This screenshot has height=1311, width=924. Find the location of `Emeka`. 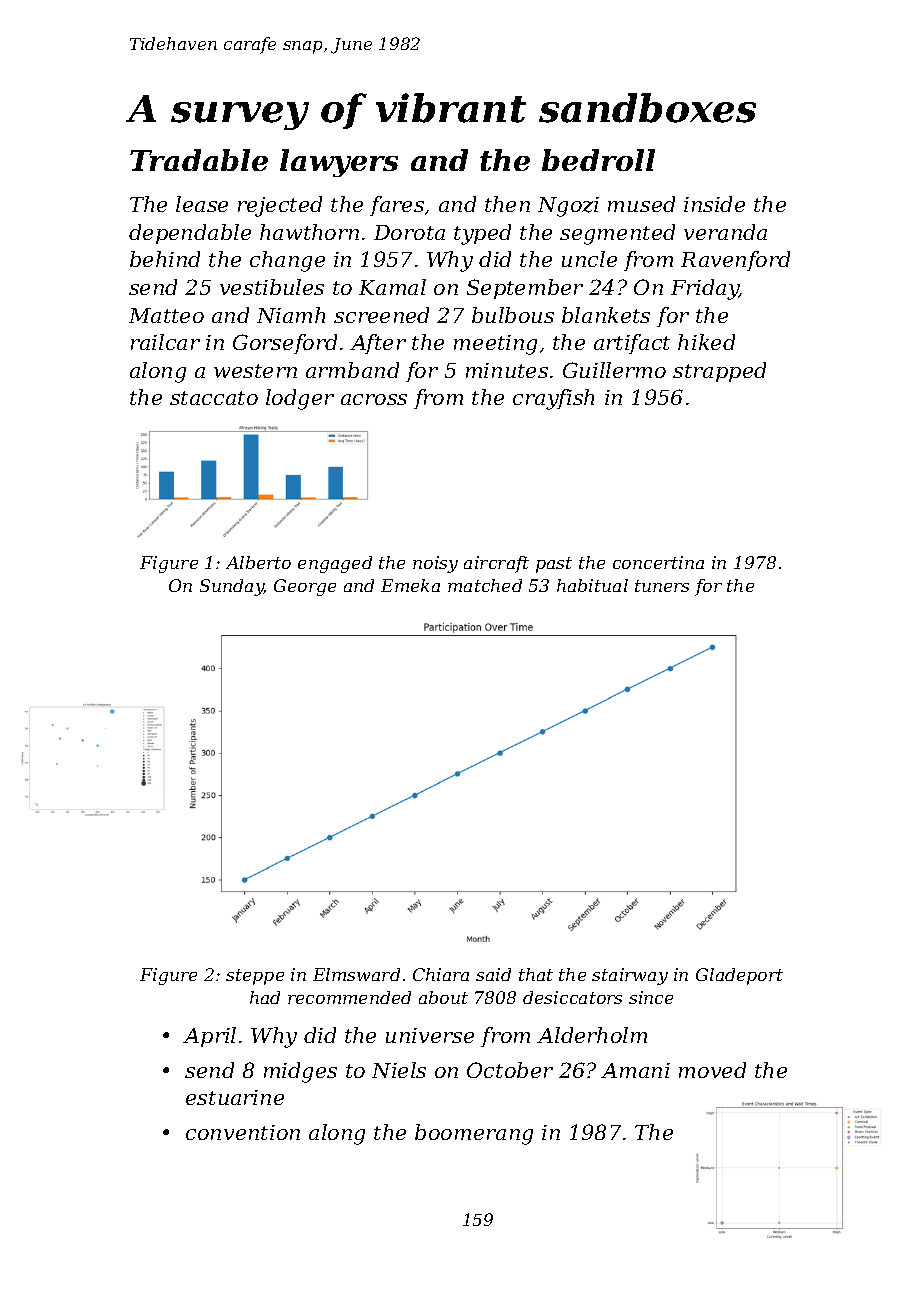

Emeka is located at coordinates (410, 585).
